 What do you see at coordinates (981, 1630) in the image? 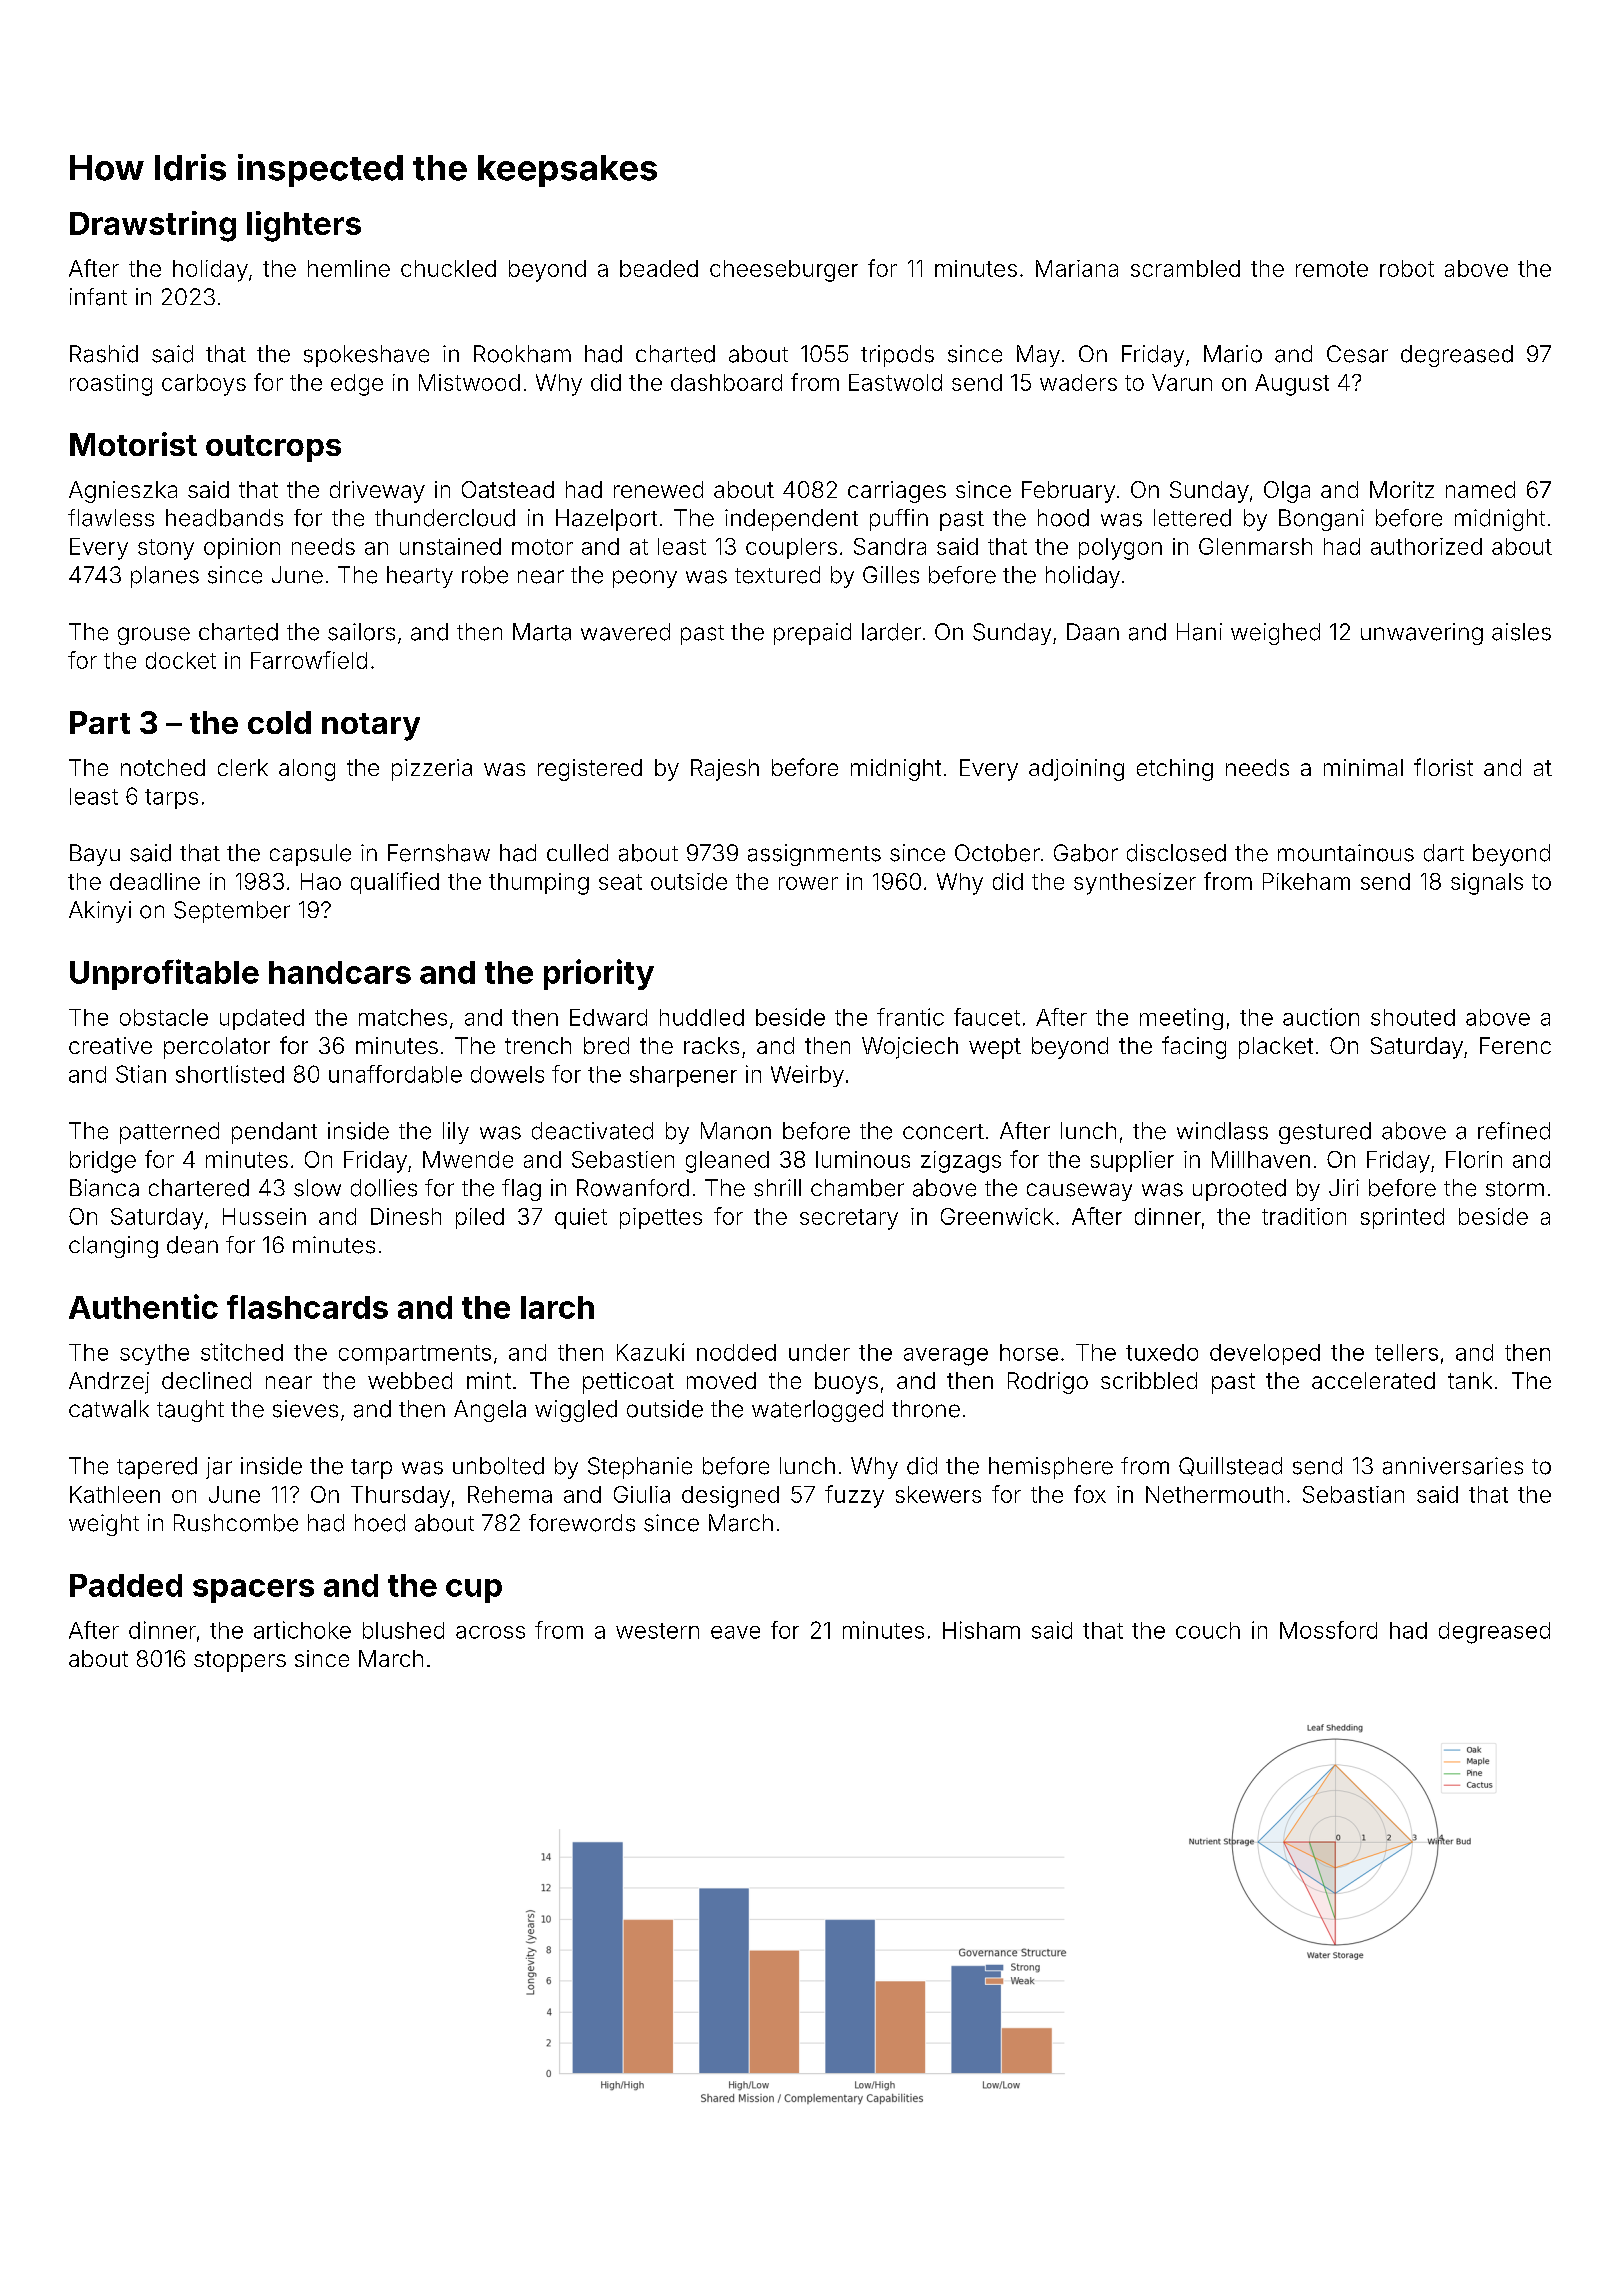
I see `Hisham` at bounding box center [981, 1630].
